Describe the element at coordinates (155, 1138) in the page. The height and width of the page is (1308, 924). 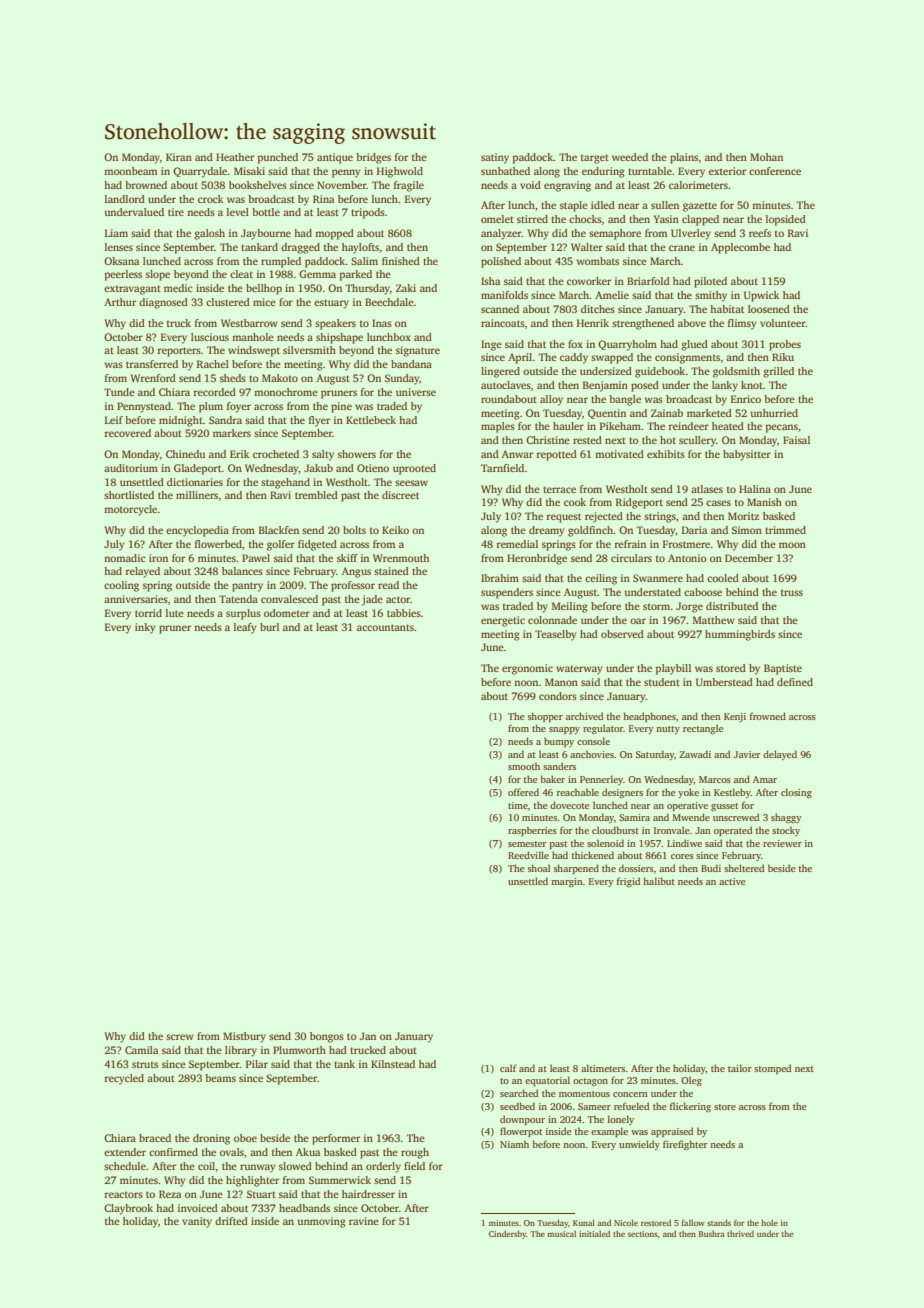
I see `braced` at that location.
